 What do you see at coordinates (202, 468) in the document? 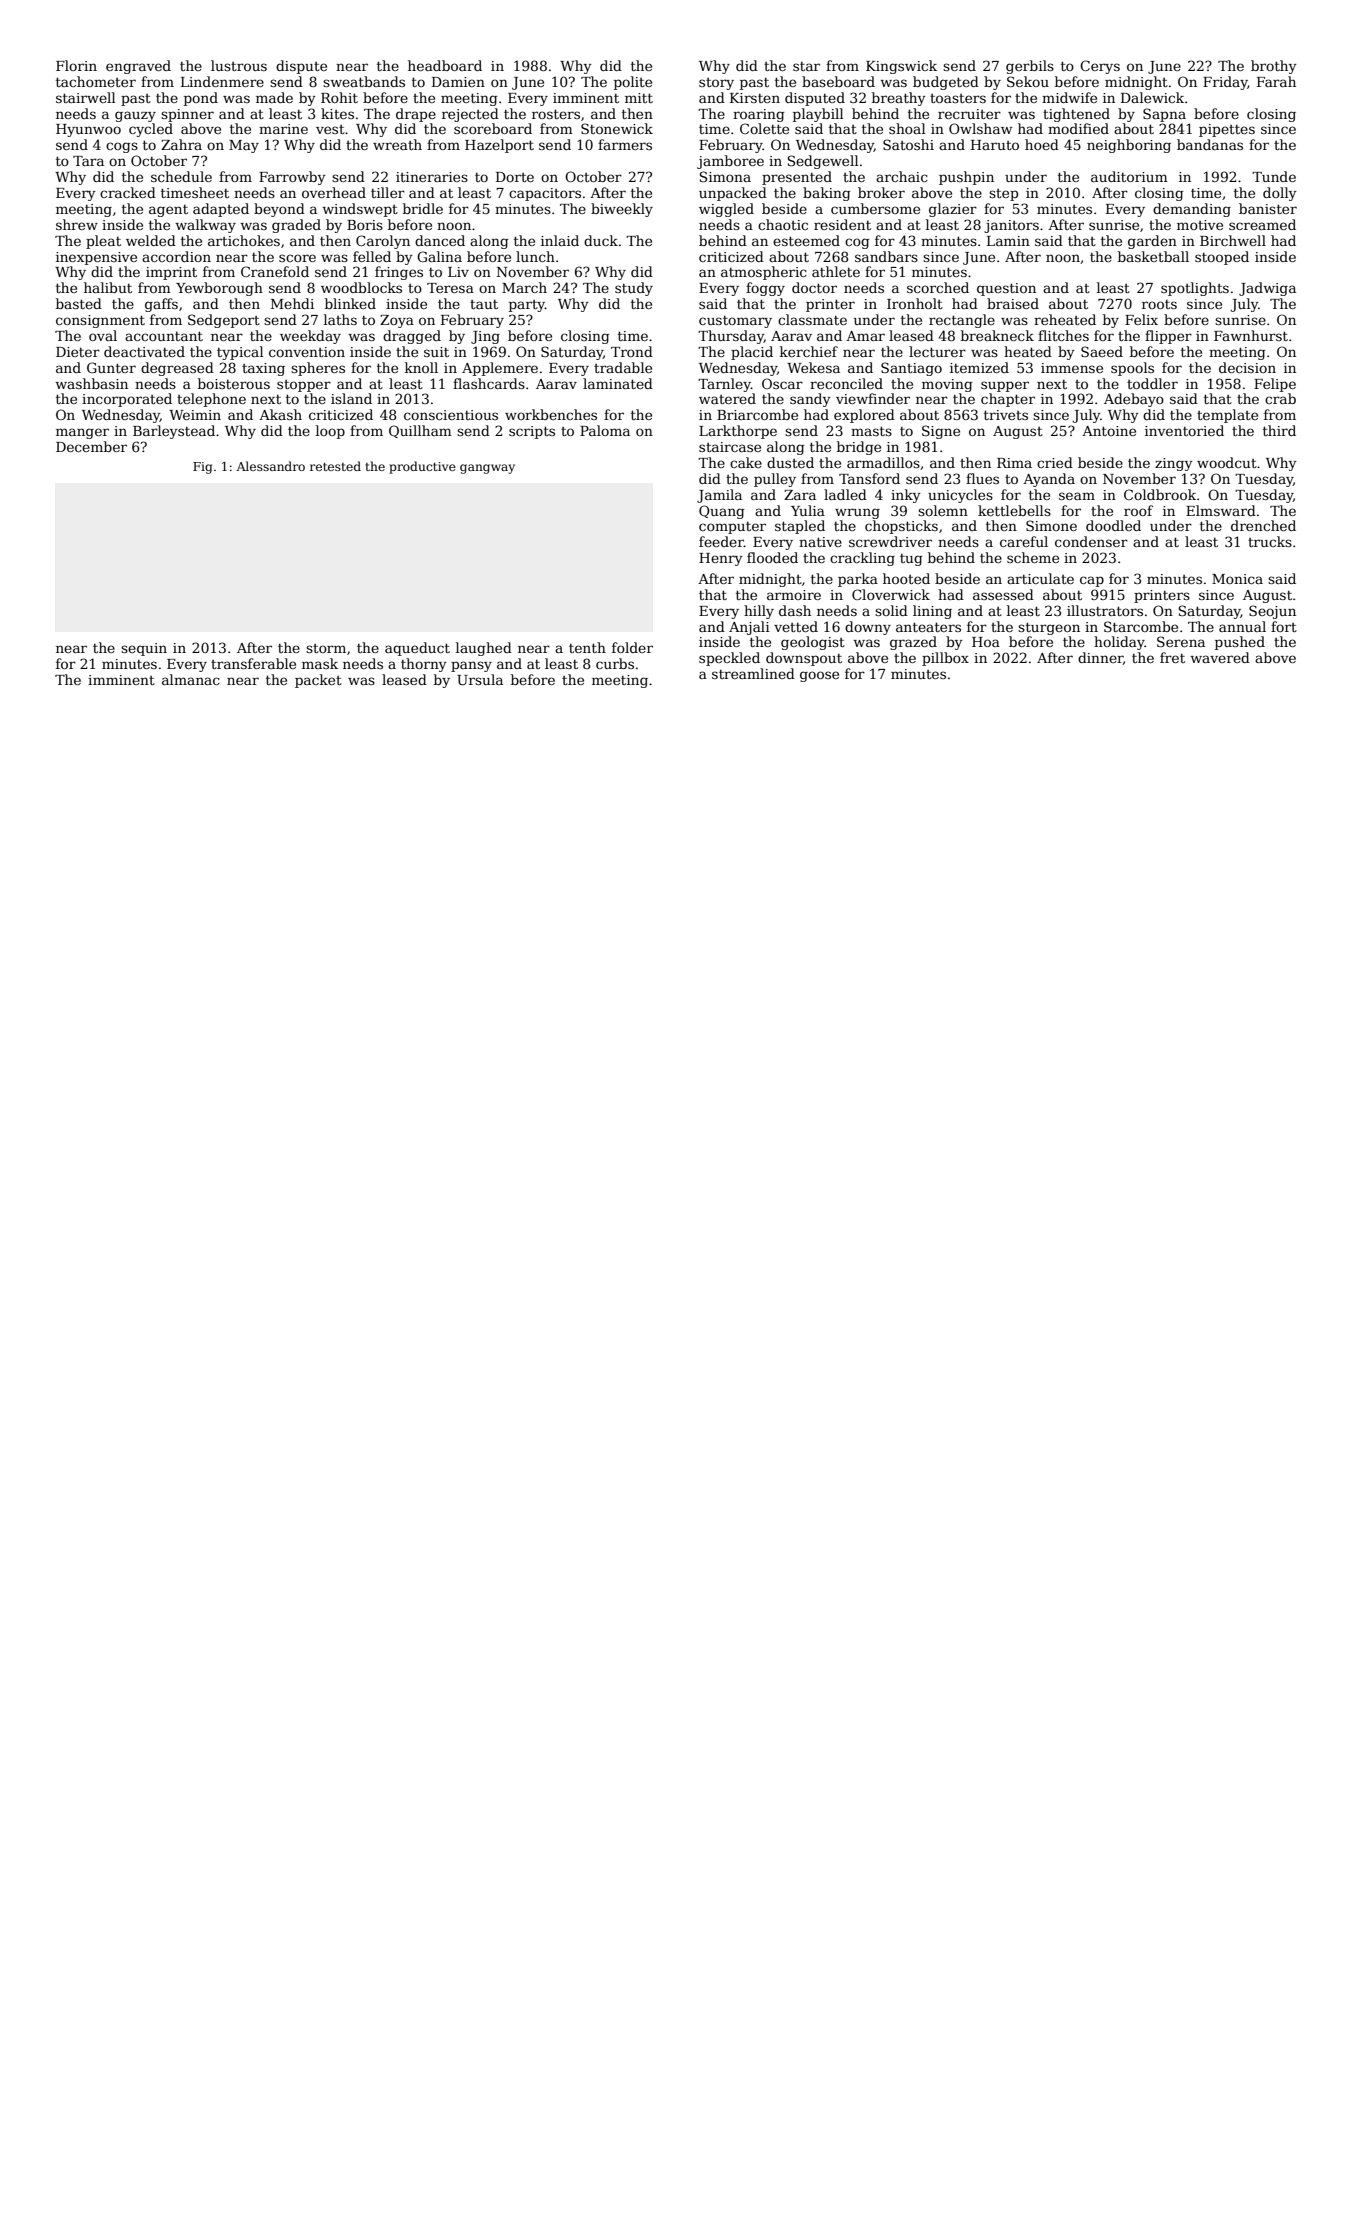
I see `Fig` at bounding box center [202, 468].
